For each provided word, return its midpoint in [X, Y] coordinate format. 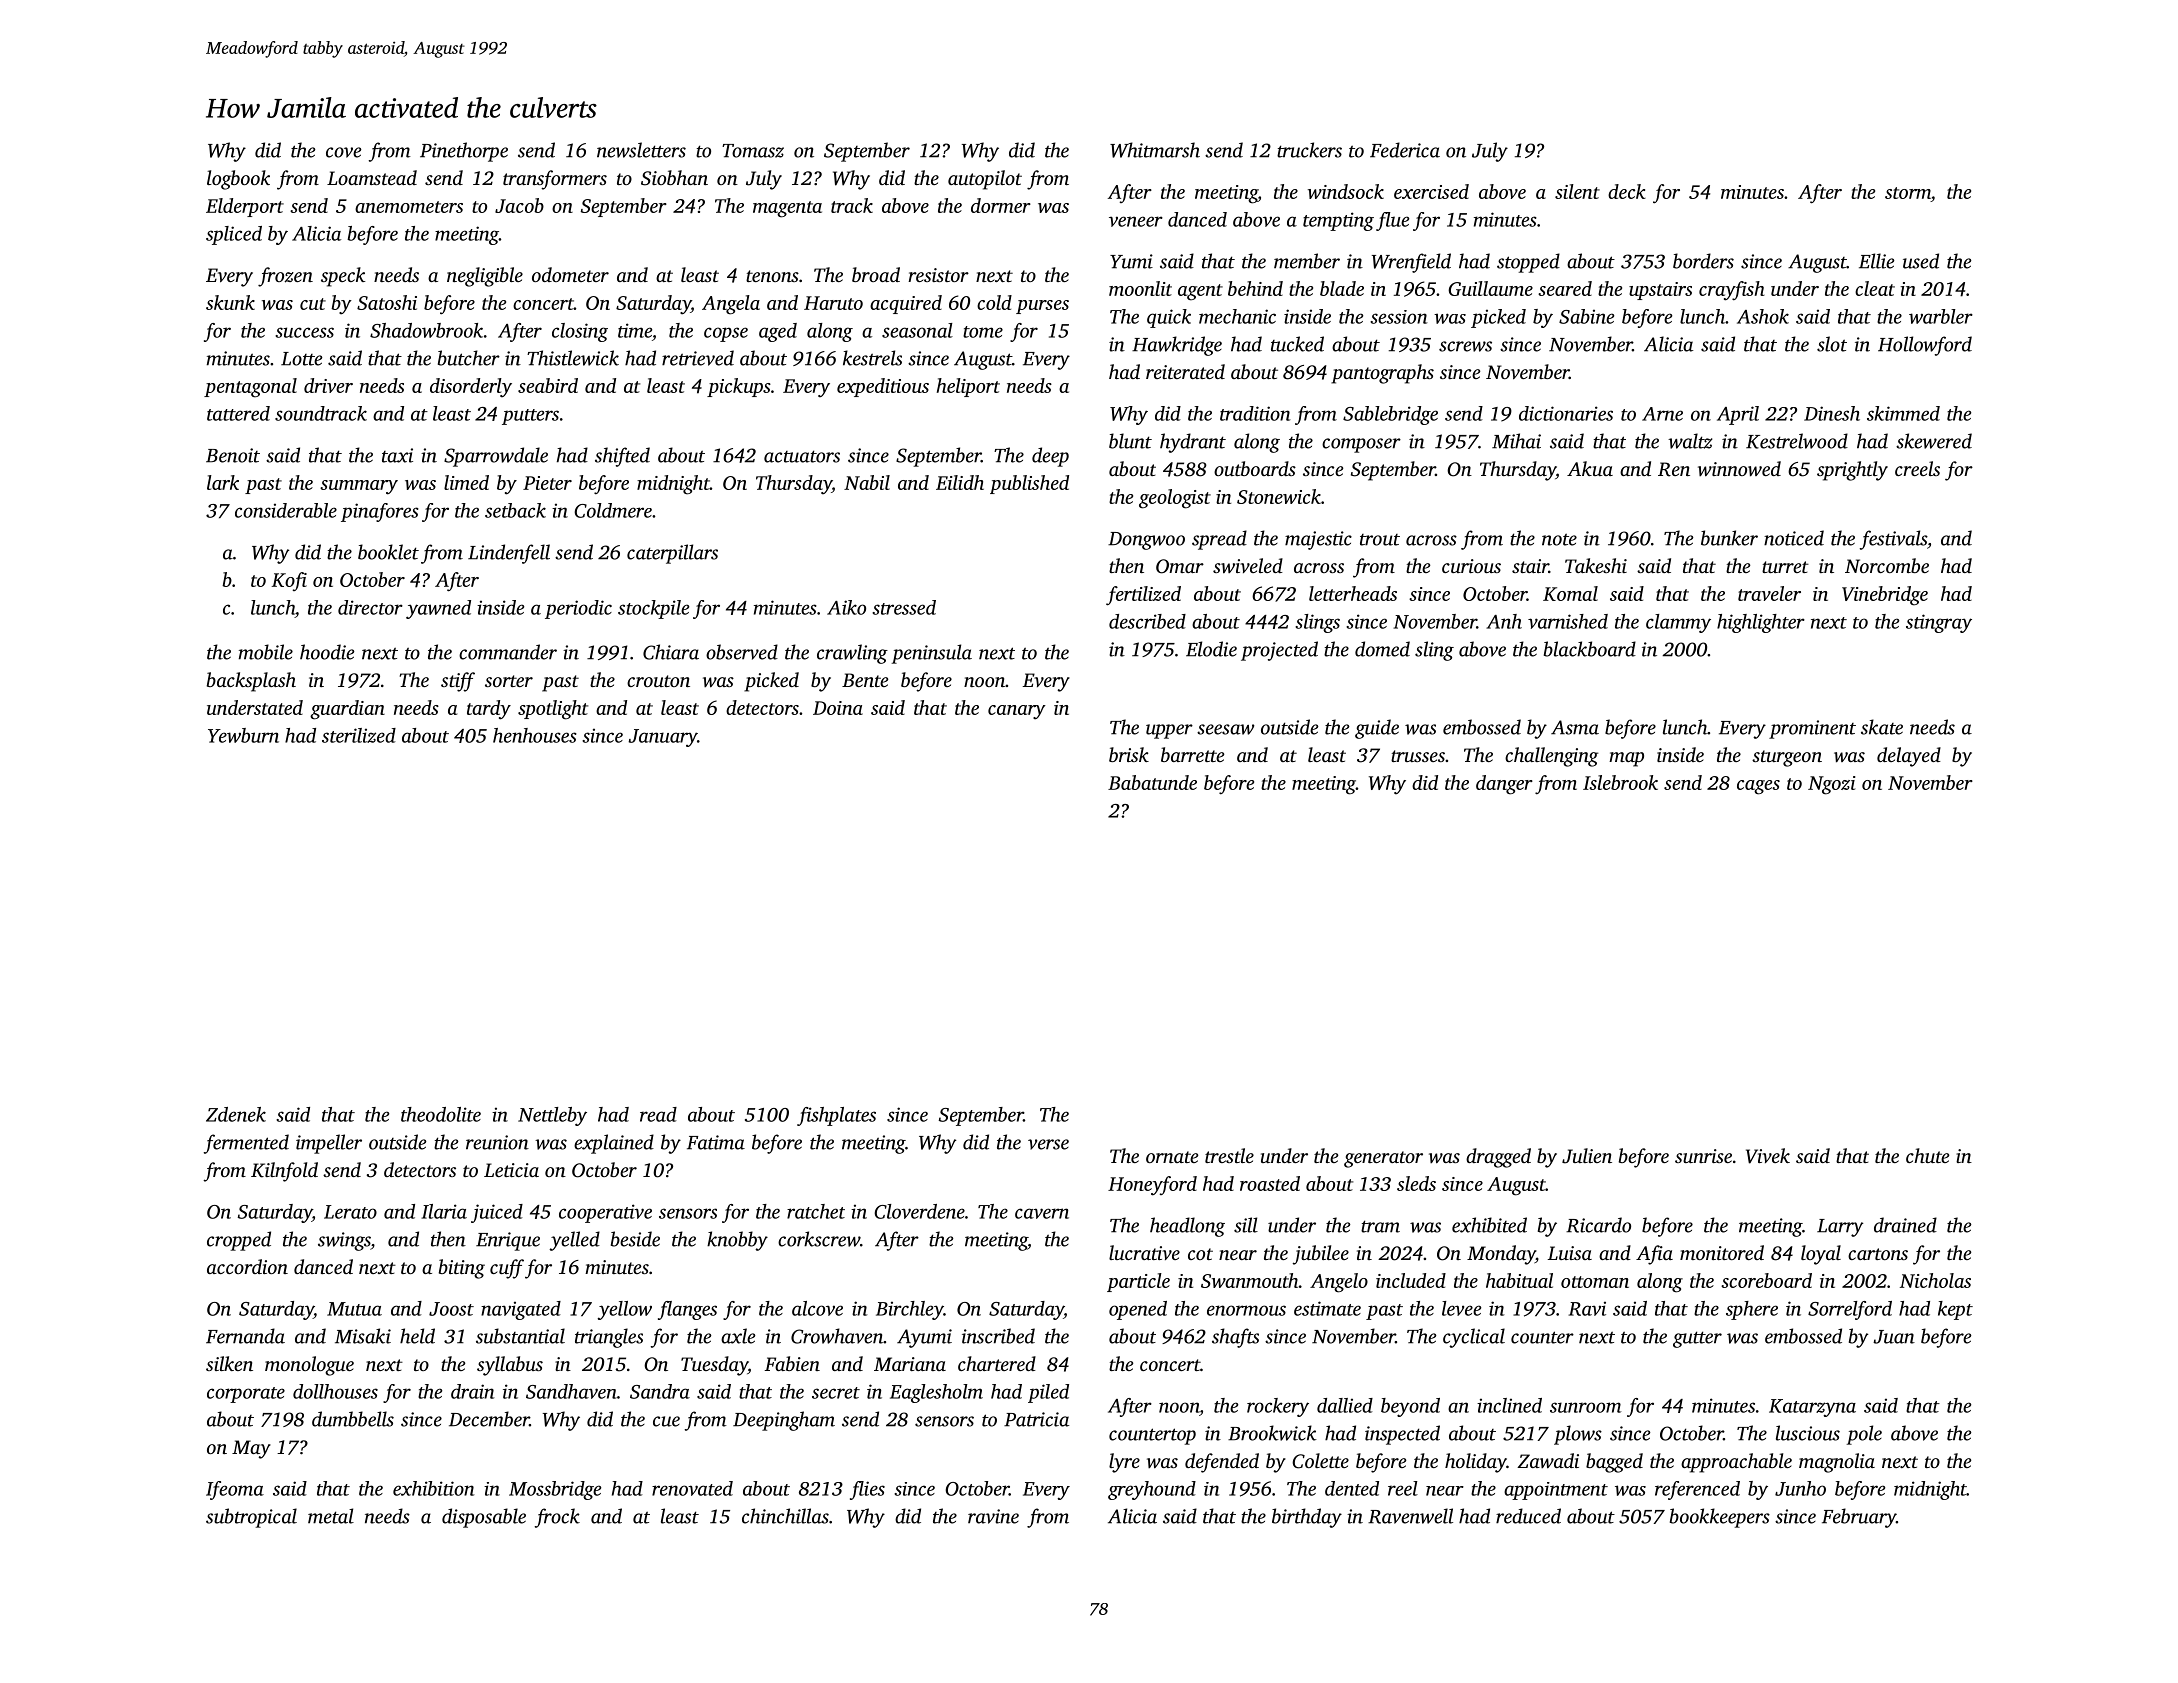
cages [1758, 787]
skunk [230, 302]
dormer [1001, 205]
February [1859, 1518]
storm [1908, 194]
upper [1169, 731]
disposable [484, 1518]
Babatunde [1152, 782]
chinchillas [785, 1516]
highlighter [1761, 623]
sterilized [359, 735]
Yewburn [243, 735]
